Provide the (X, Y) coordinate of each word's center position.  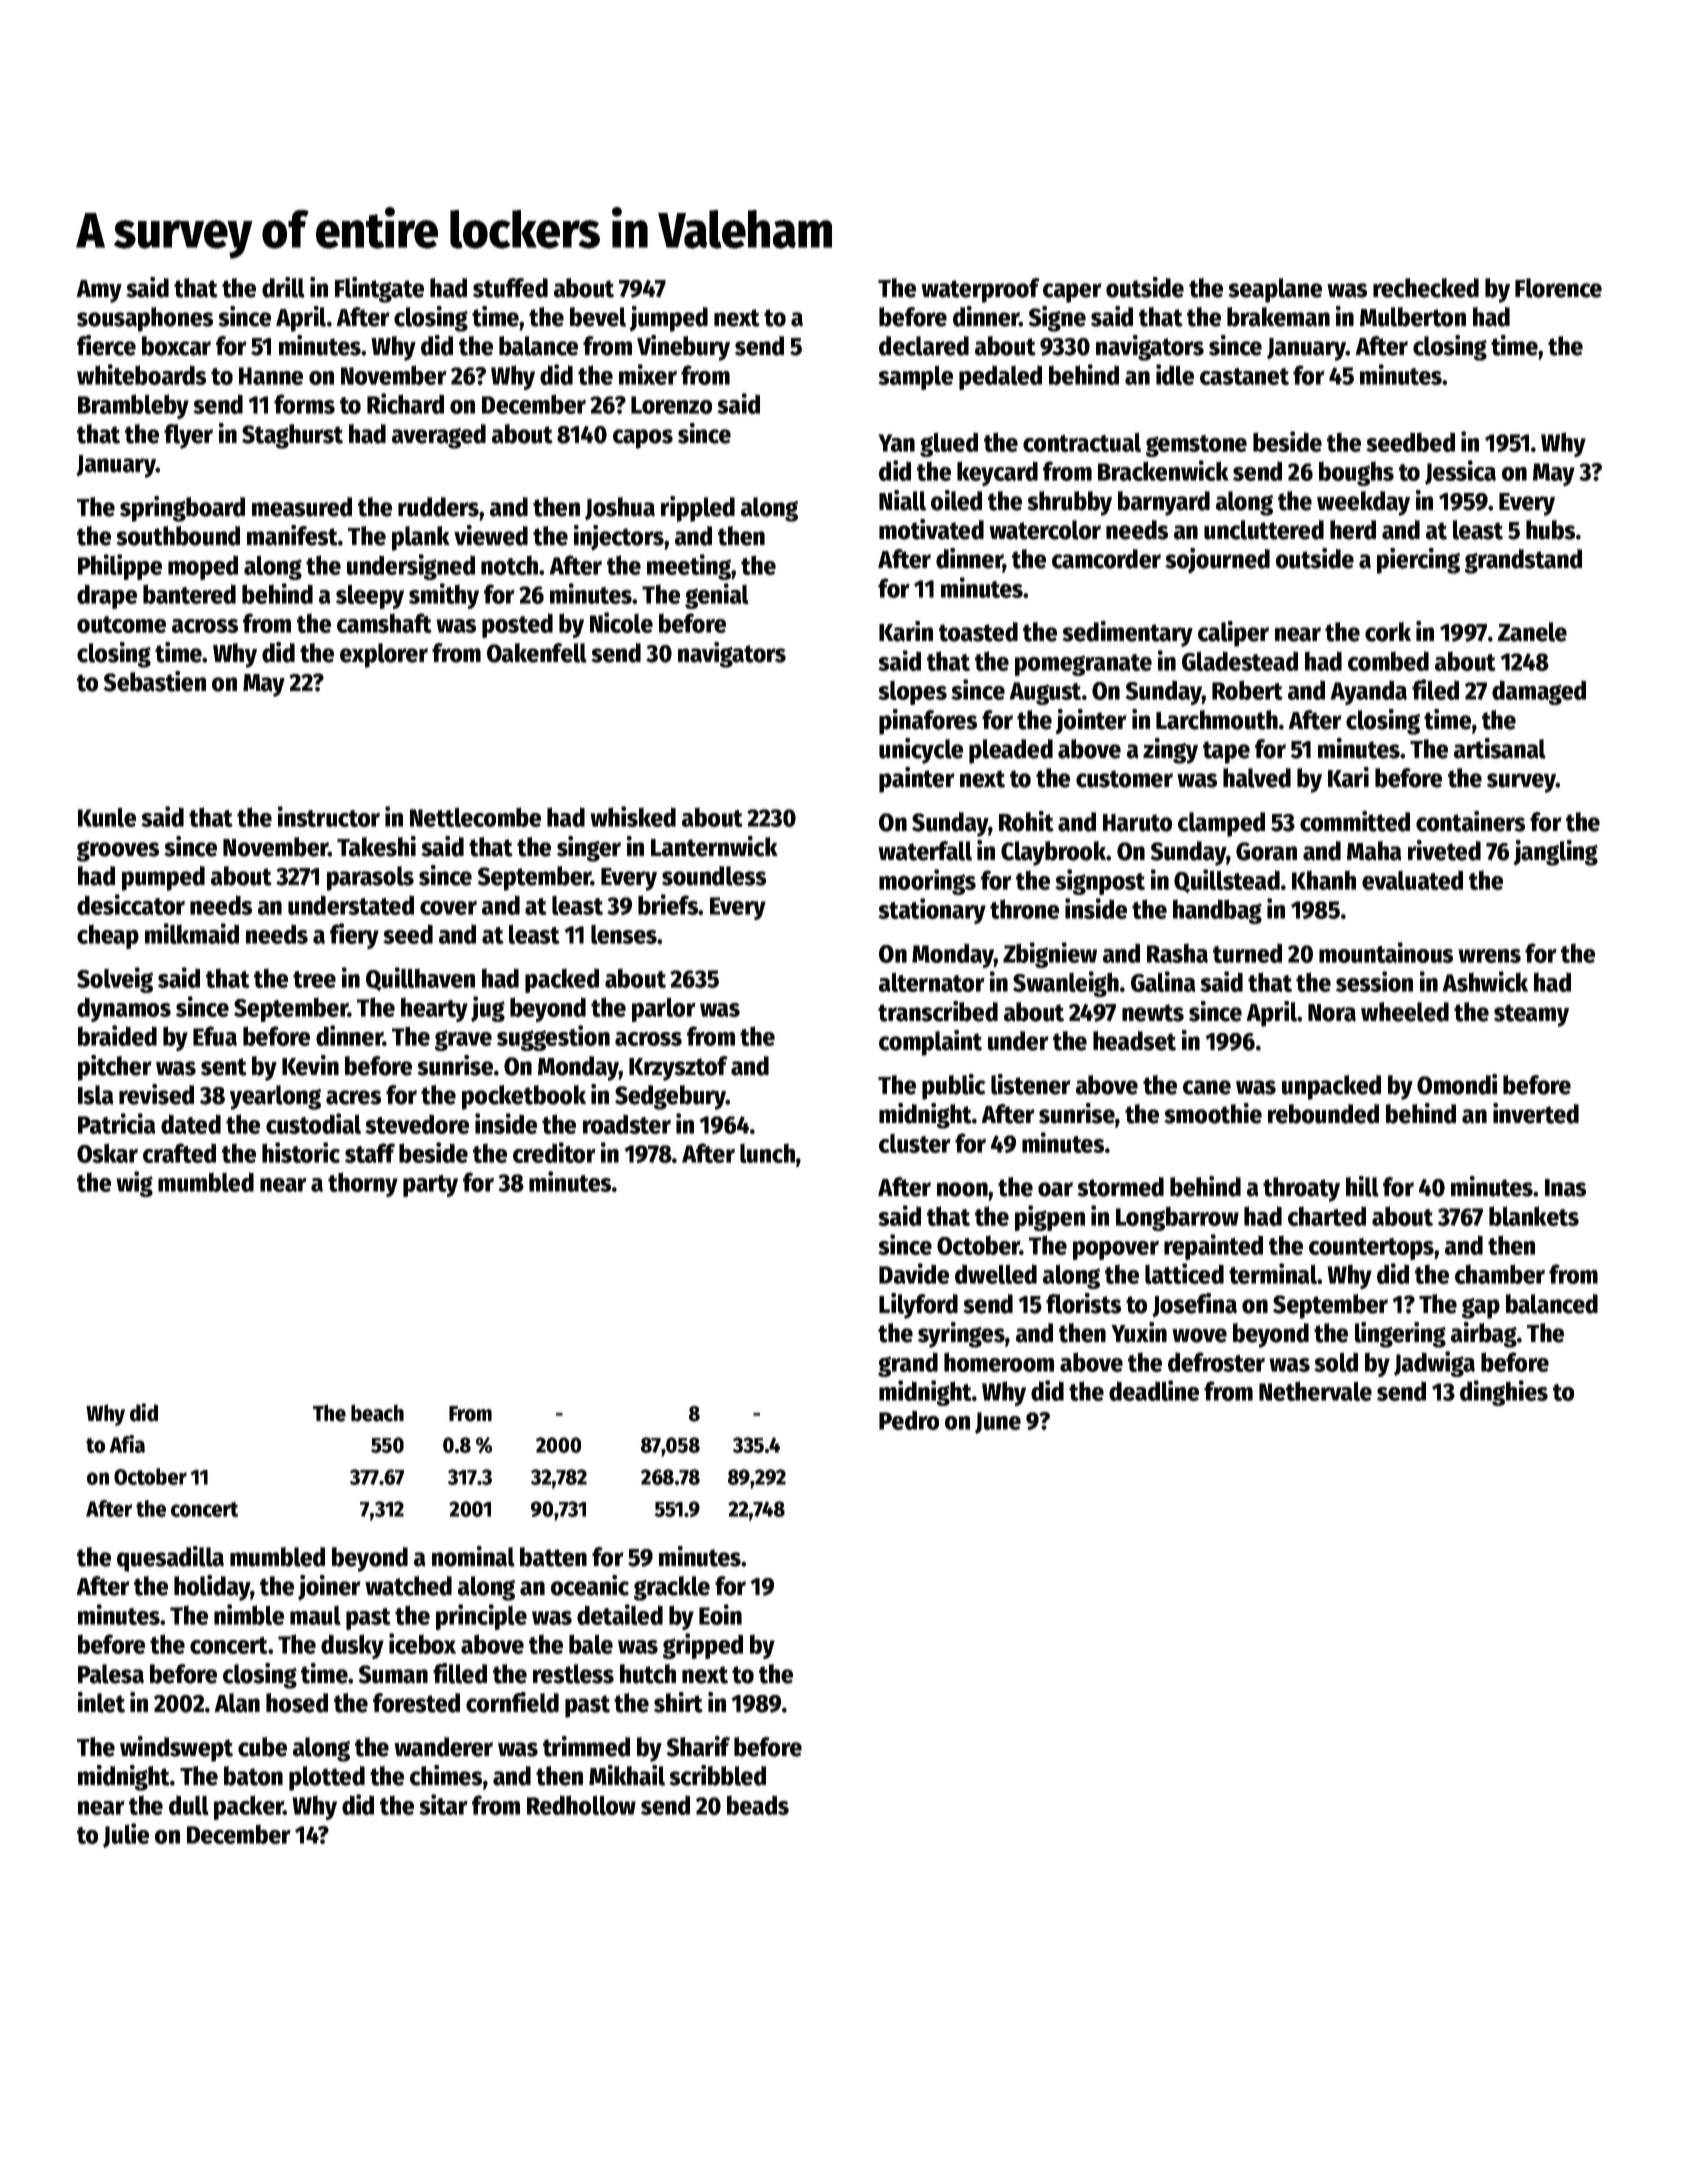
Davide (914, 1273)
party (430, 1186)
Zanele (1532, 632)
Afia (127, 1444)
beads (758, 1805)
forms (304, 404)
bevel (598, 317)
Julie (126, 1835)
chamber (1500, 1274)
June (998, 1423)
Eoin (720, 1614)
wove (1199, 1335)
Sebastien (154, 681)
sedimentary (1127, 634)
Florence (1558, 288)
